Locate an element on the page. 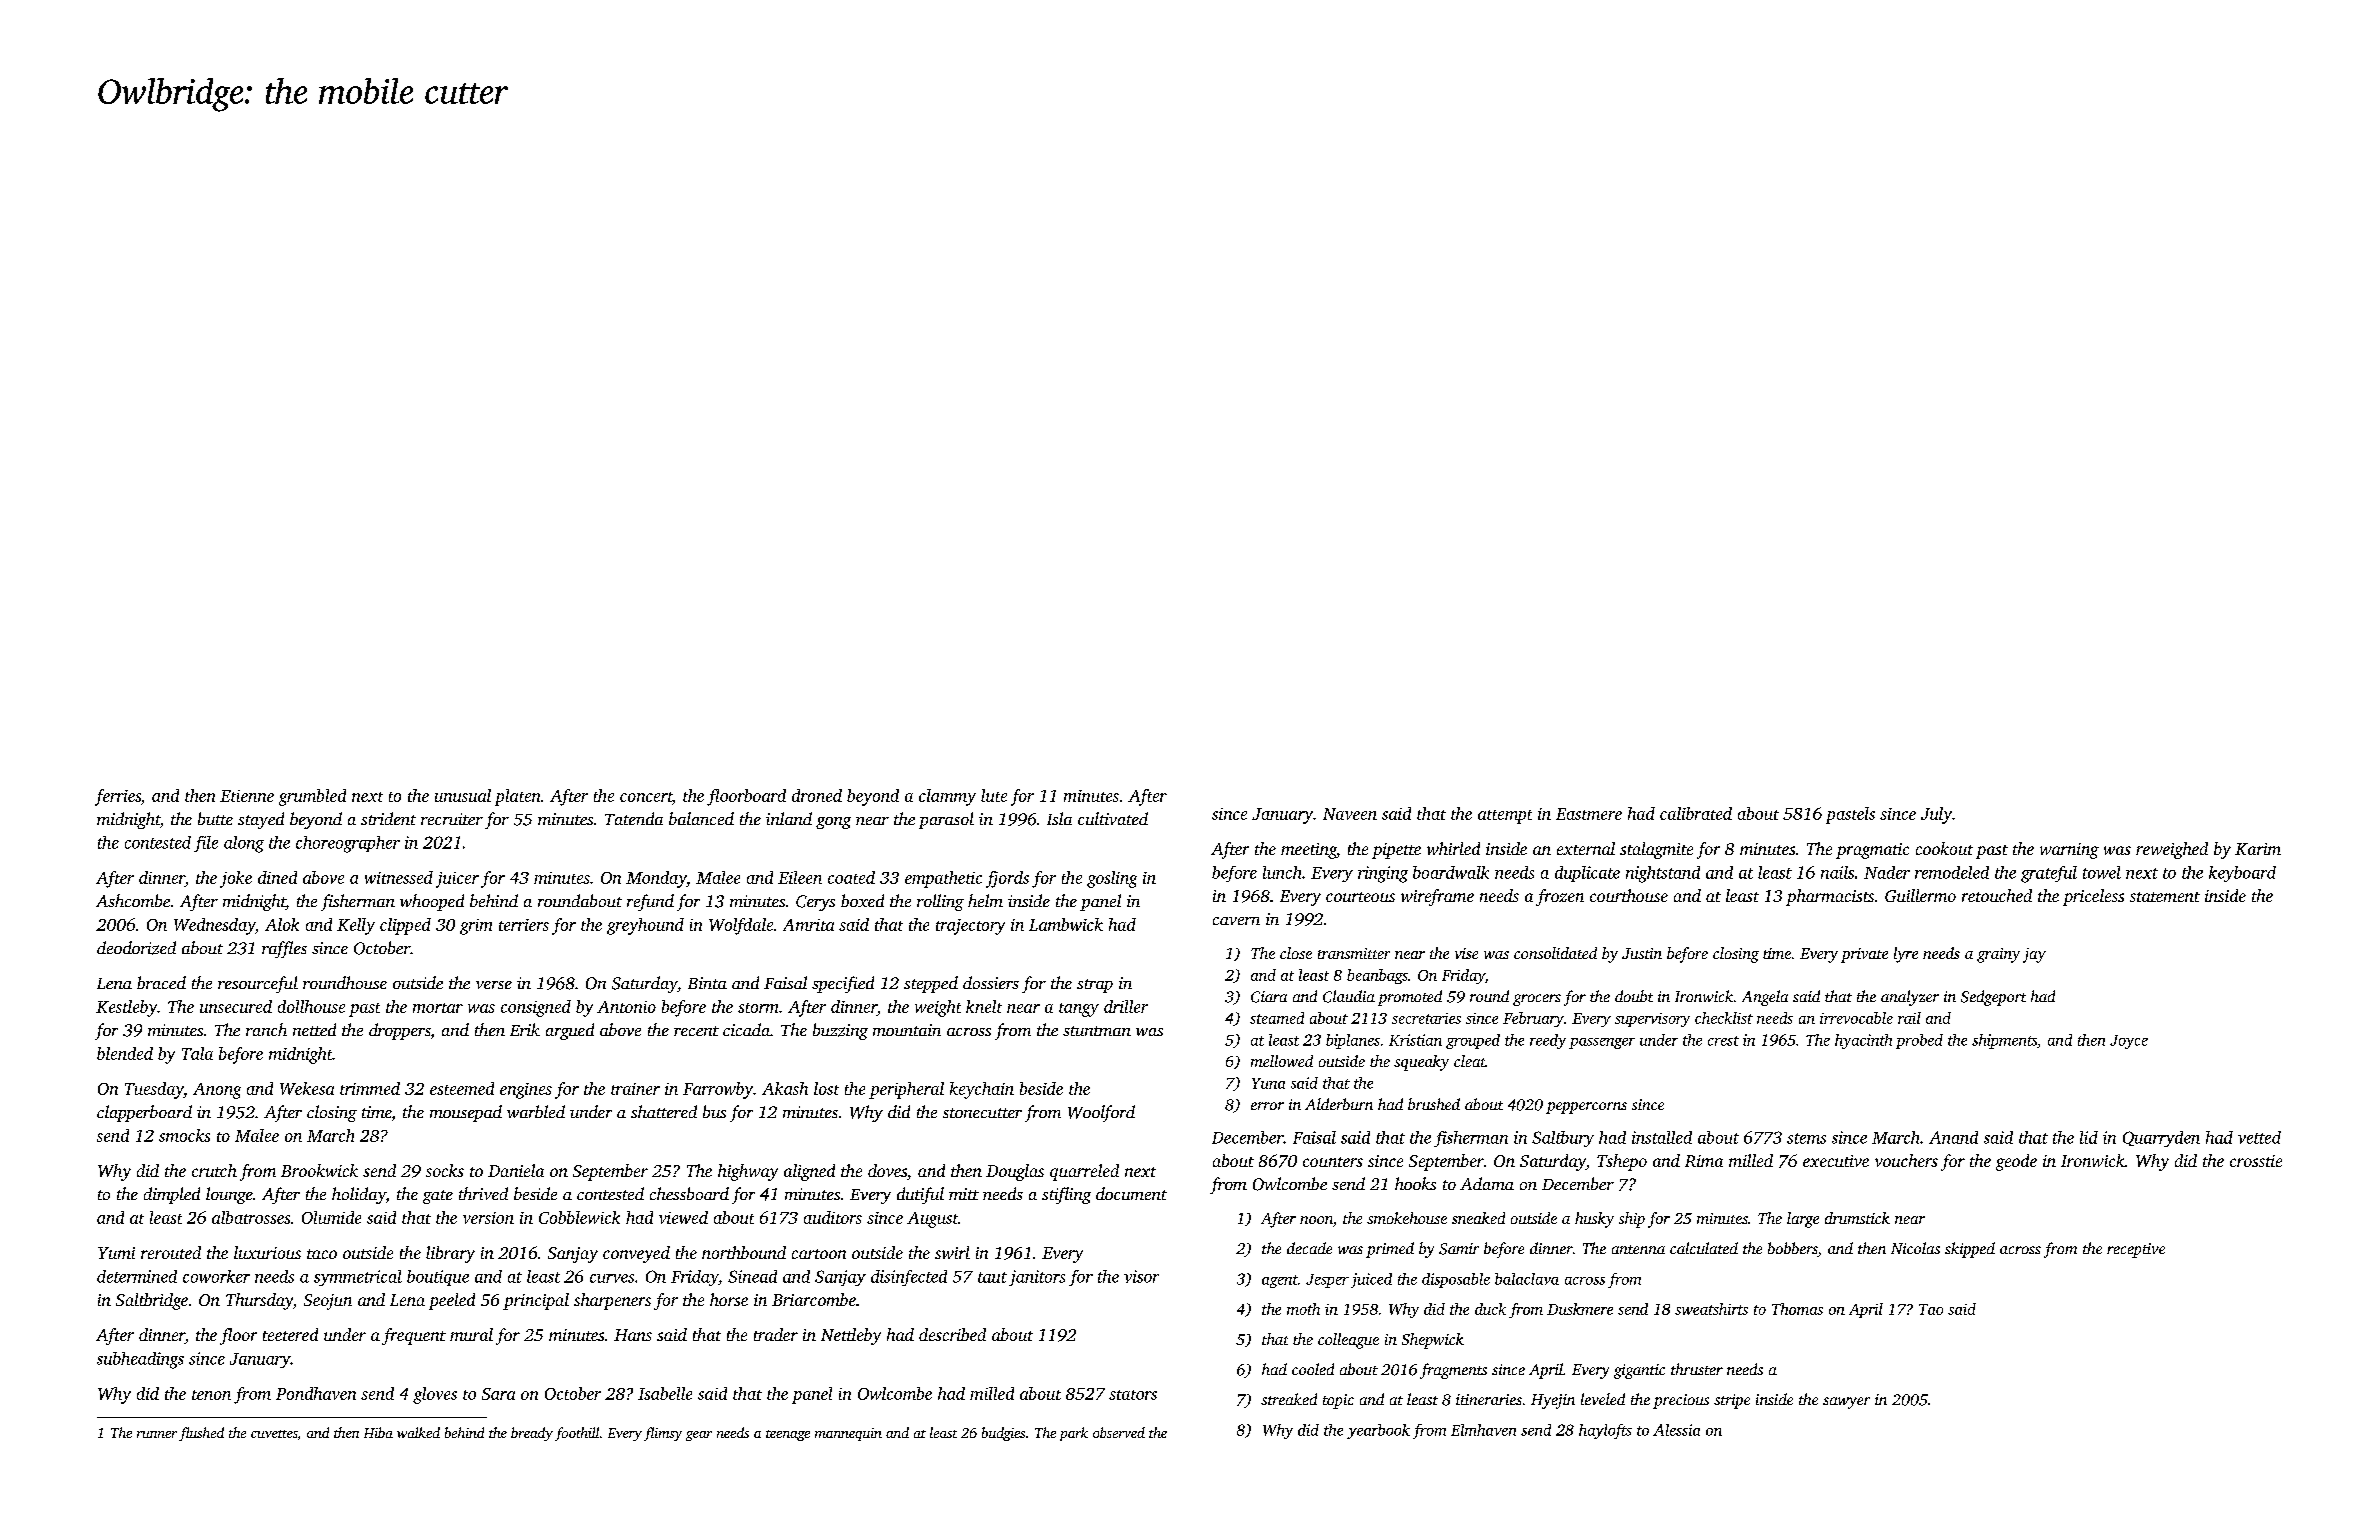 The image size is (2380, 1540). smocks is located at coordinates (184, 1135).
